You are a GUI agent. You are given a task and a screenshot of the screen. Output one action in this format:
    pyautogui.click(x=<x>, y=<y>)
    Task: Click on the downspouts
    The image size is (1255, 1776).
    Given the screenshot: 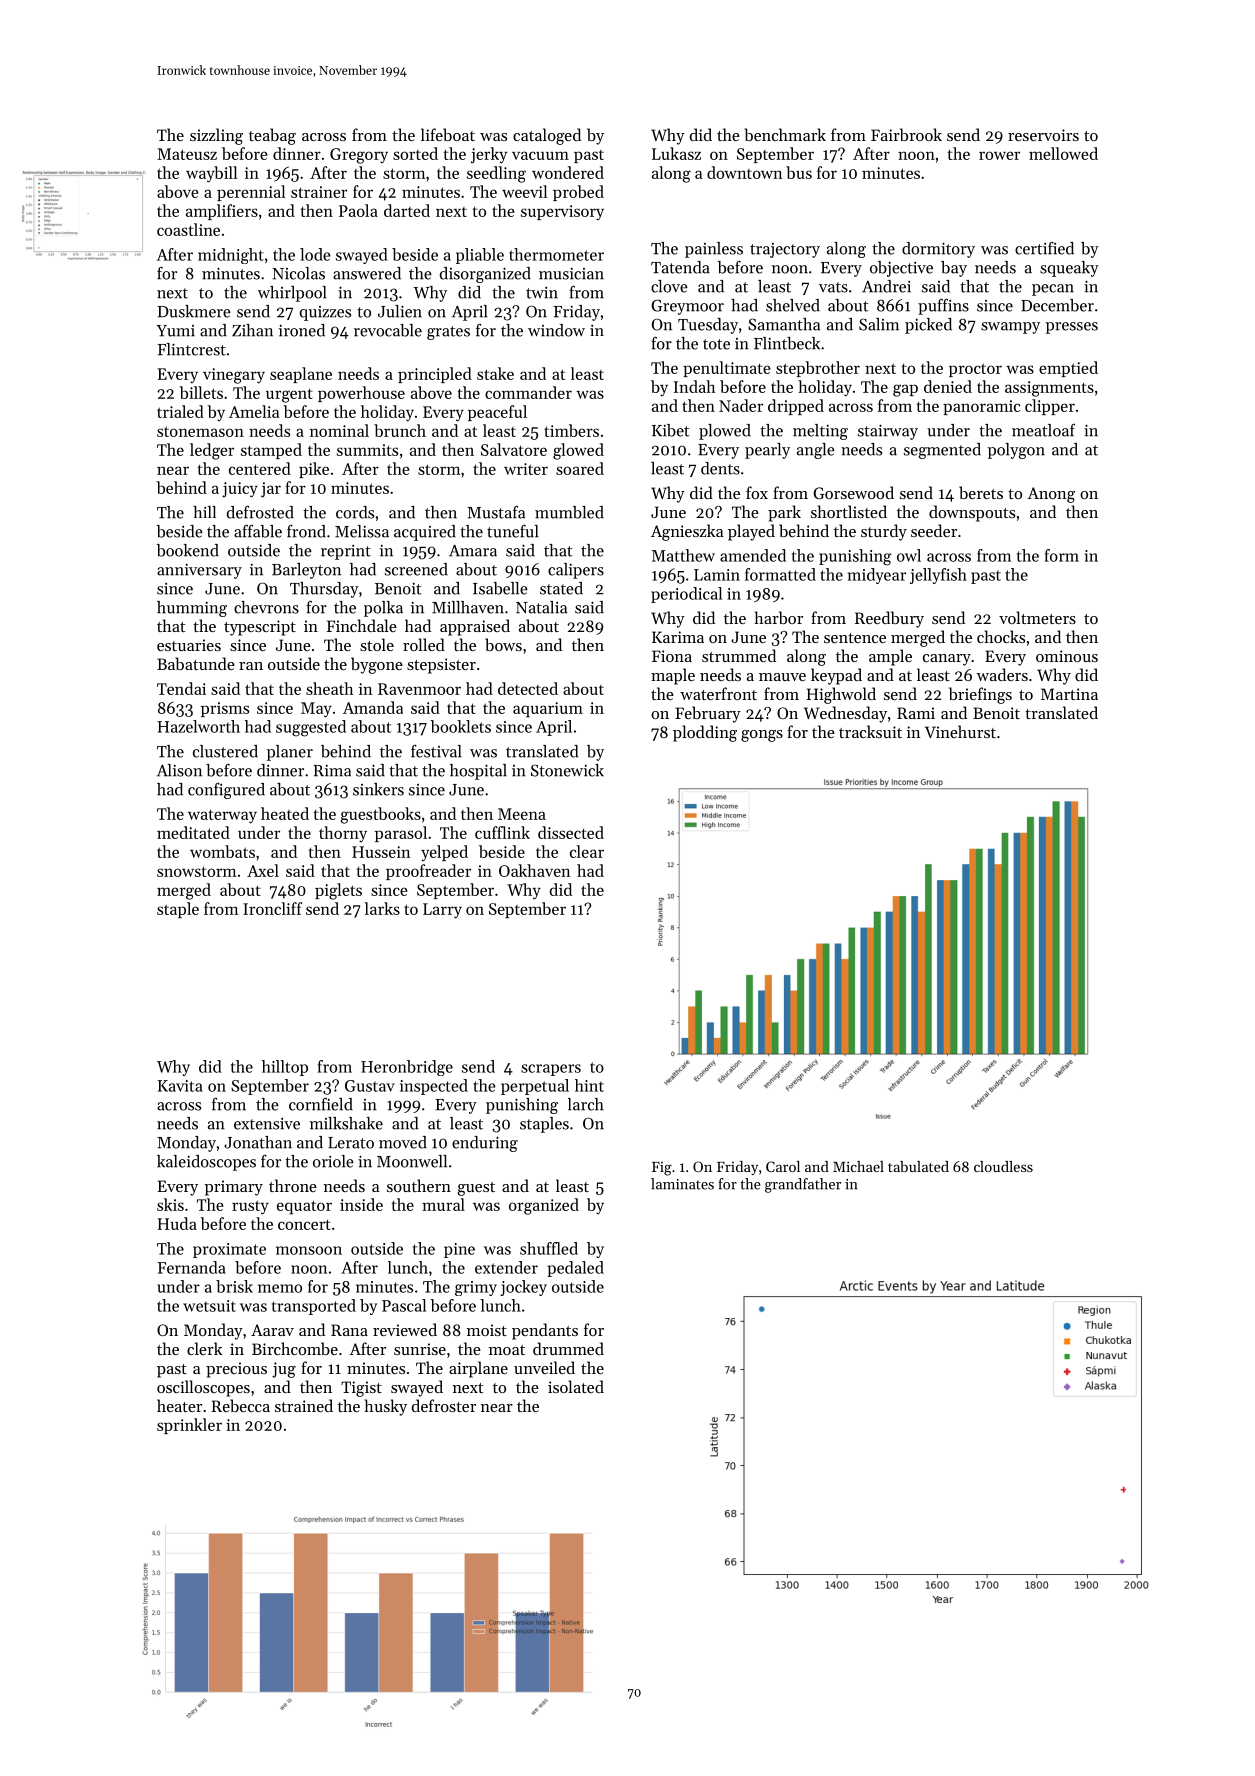 What is the action you would take?
    pyautogui.click(x=972, y=513)
